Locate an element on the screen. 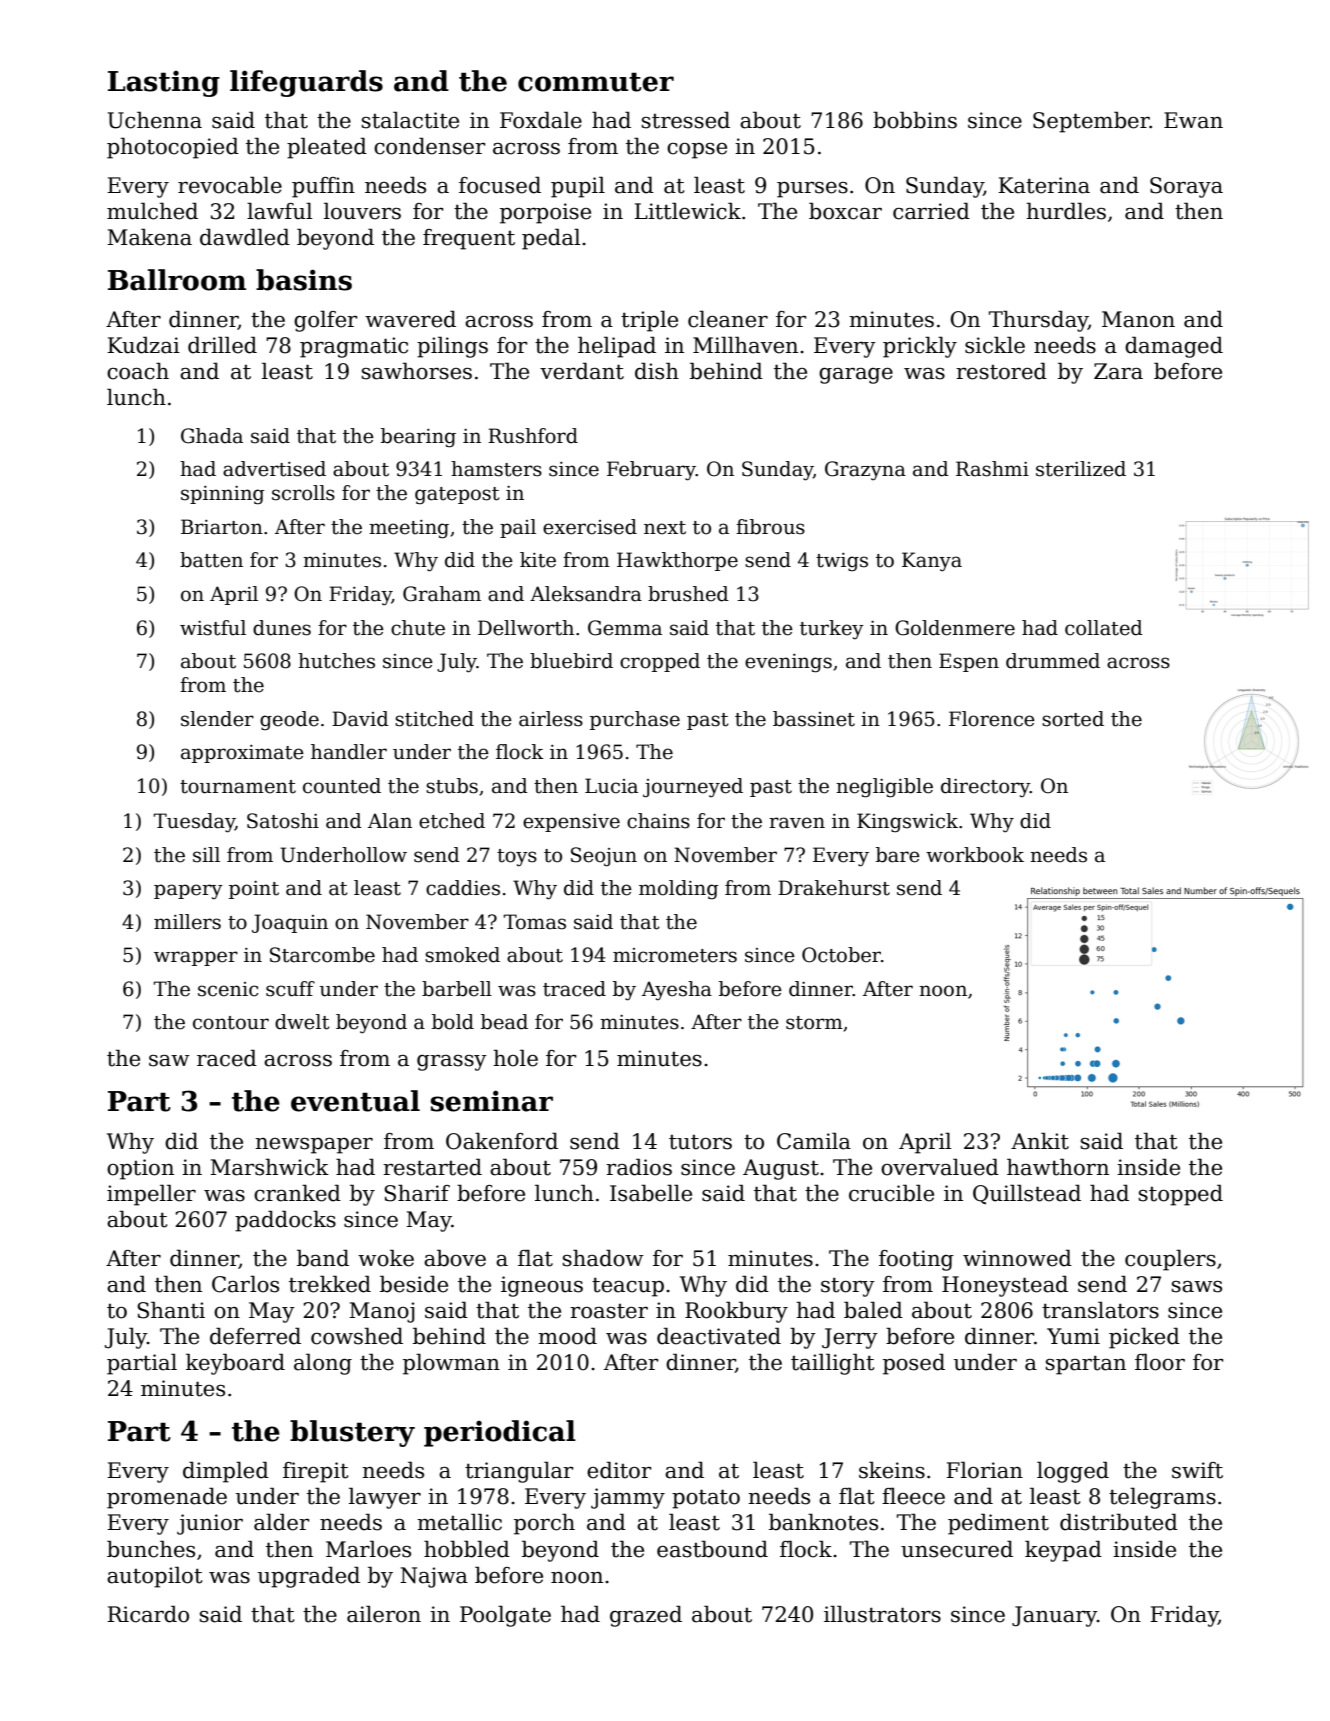 The image size is (1330, 1721). blustery is located at coordinates (352, 1433).
